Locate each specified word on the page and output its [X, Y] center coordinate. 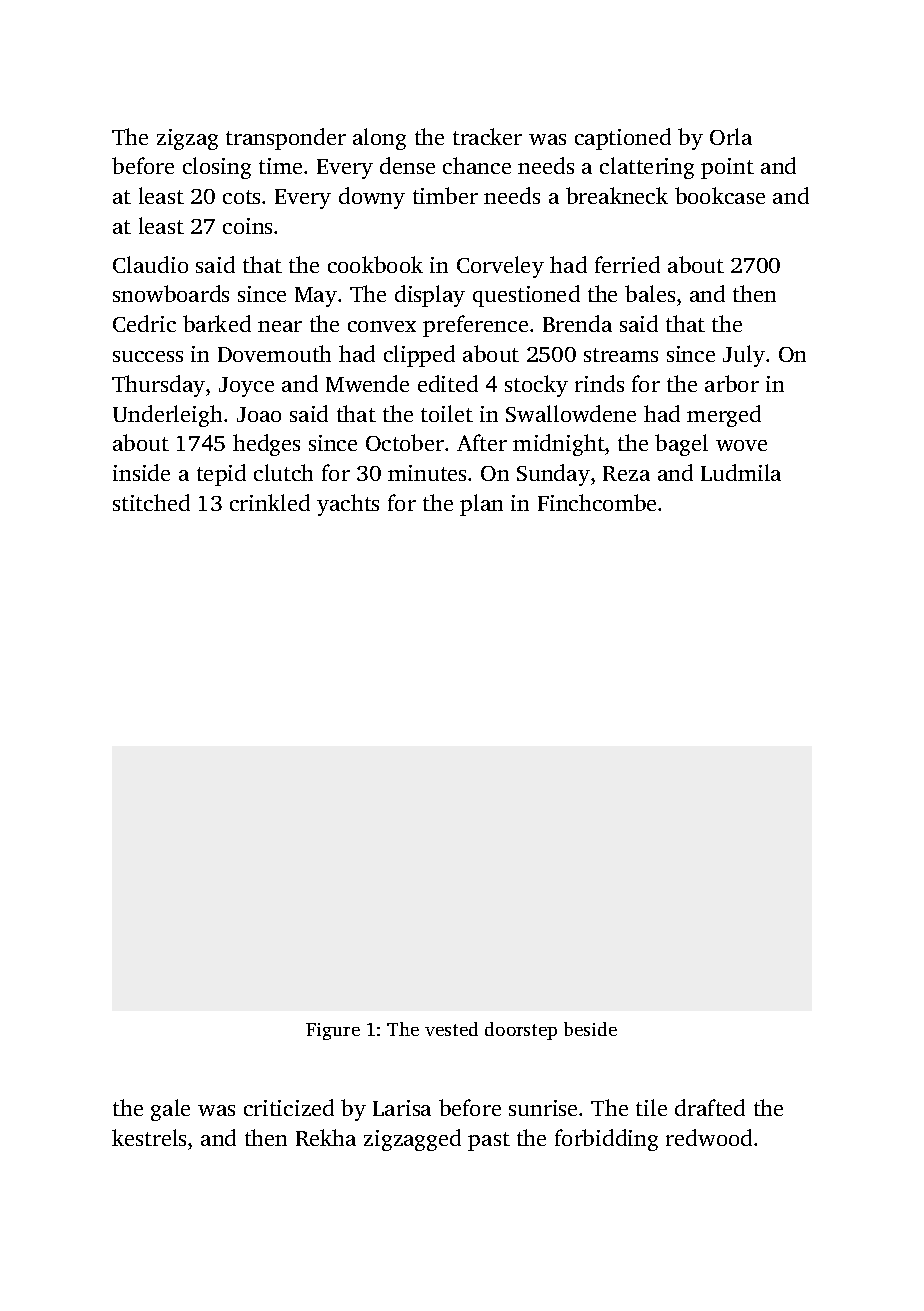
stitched [151, 502]
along [379, 139]
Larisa [402, 1108]
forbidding [606, 1140]
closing [217, 168]
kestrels [149, 1137]
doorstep [521, 1031]
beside [590, 1029]
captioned [623, 139]
